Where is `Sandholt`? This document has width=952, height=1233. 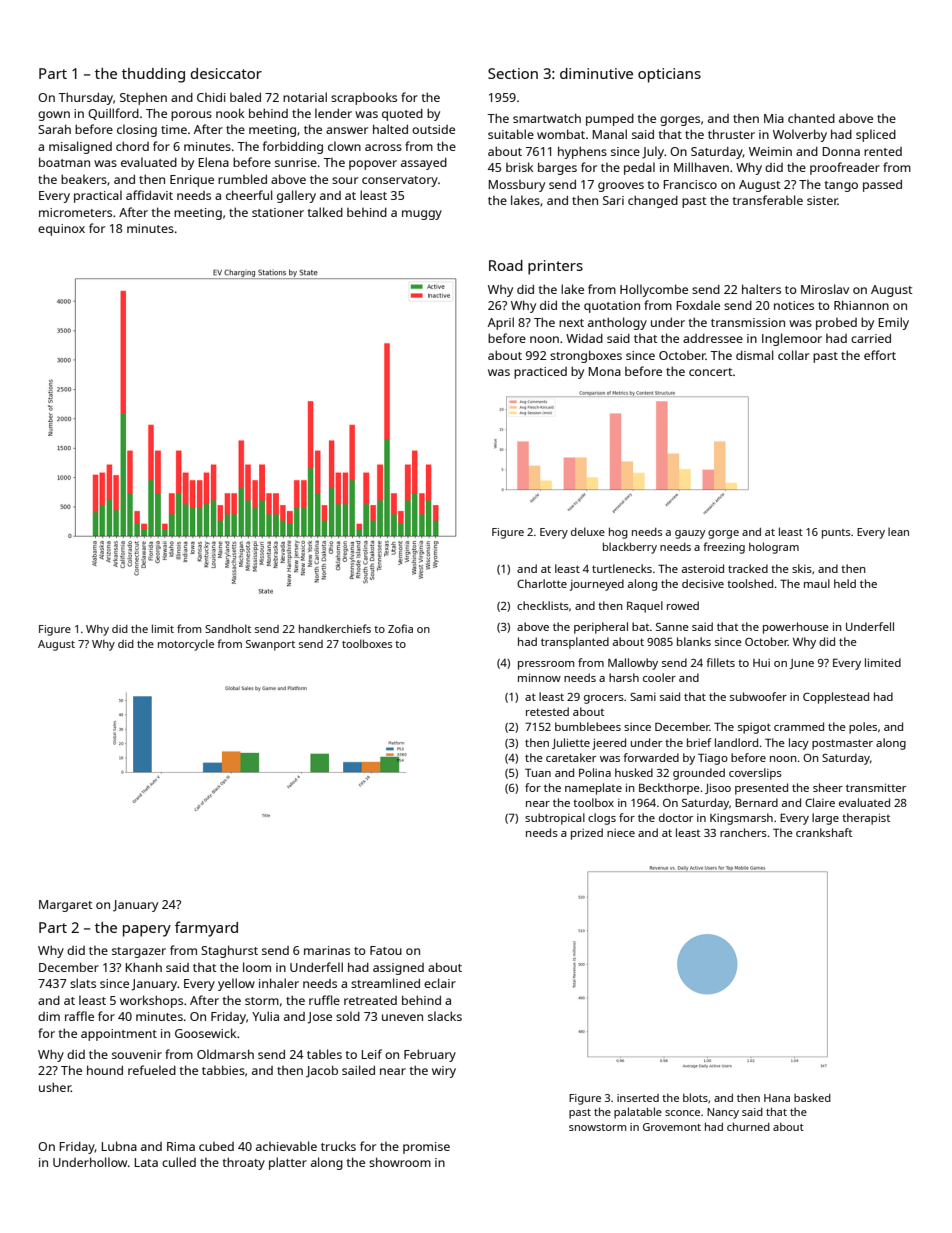
Sandholt is located at coordinates (228, 628).
